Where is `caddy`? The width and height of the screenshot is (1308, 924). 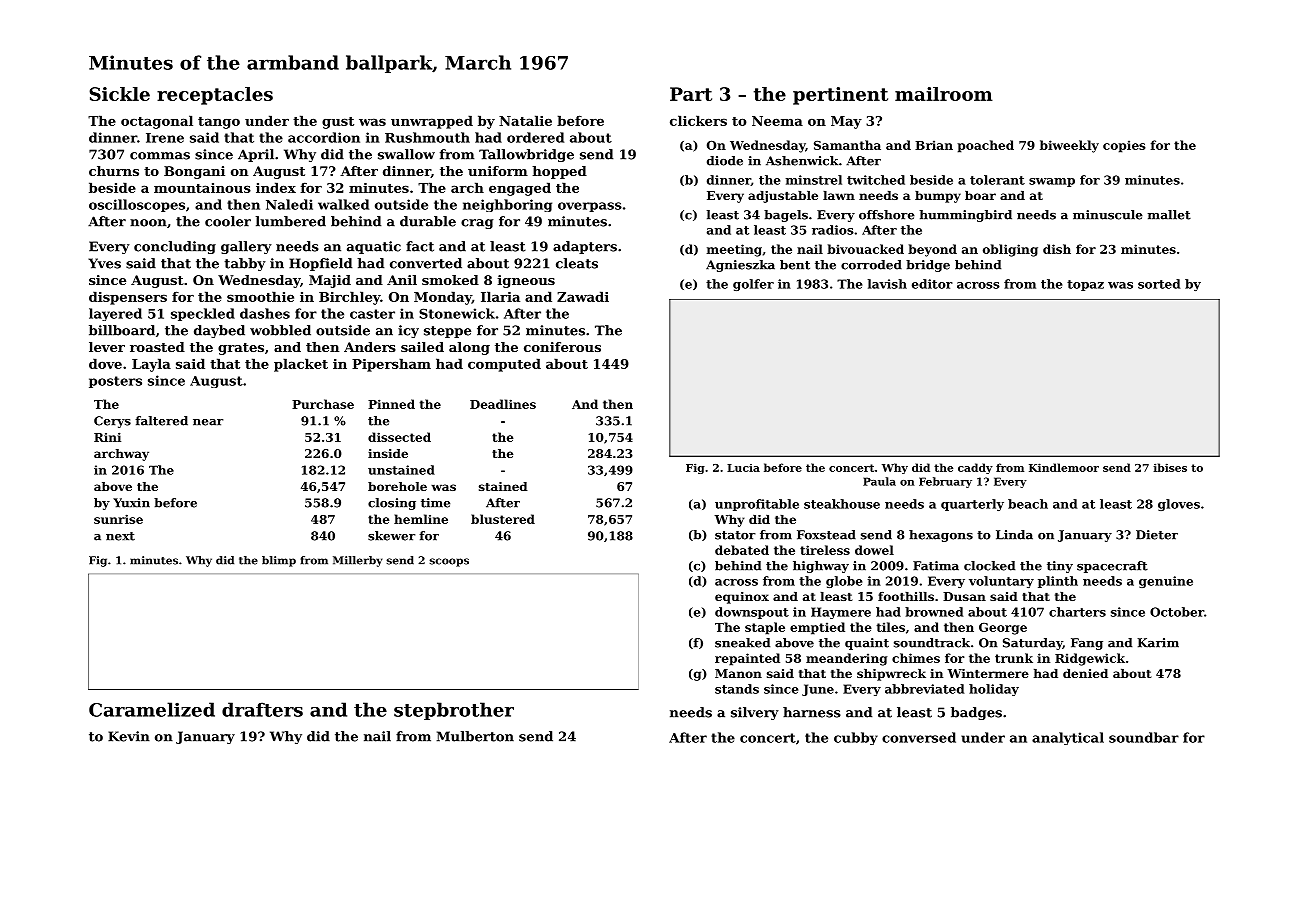
caddy is located at coordinates (975, 468).
